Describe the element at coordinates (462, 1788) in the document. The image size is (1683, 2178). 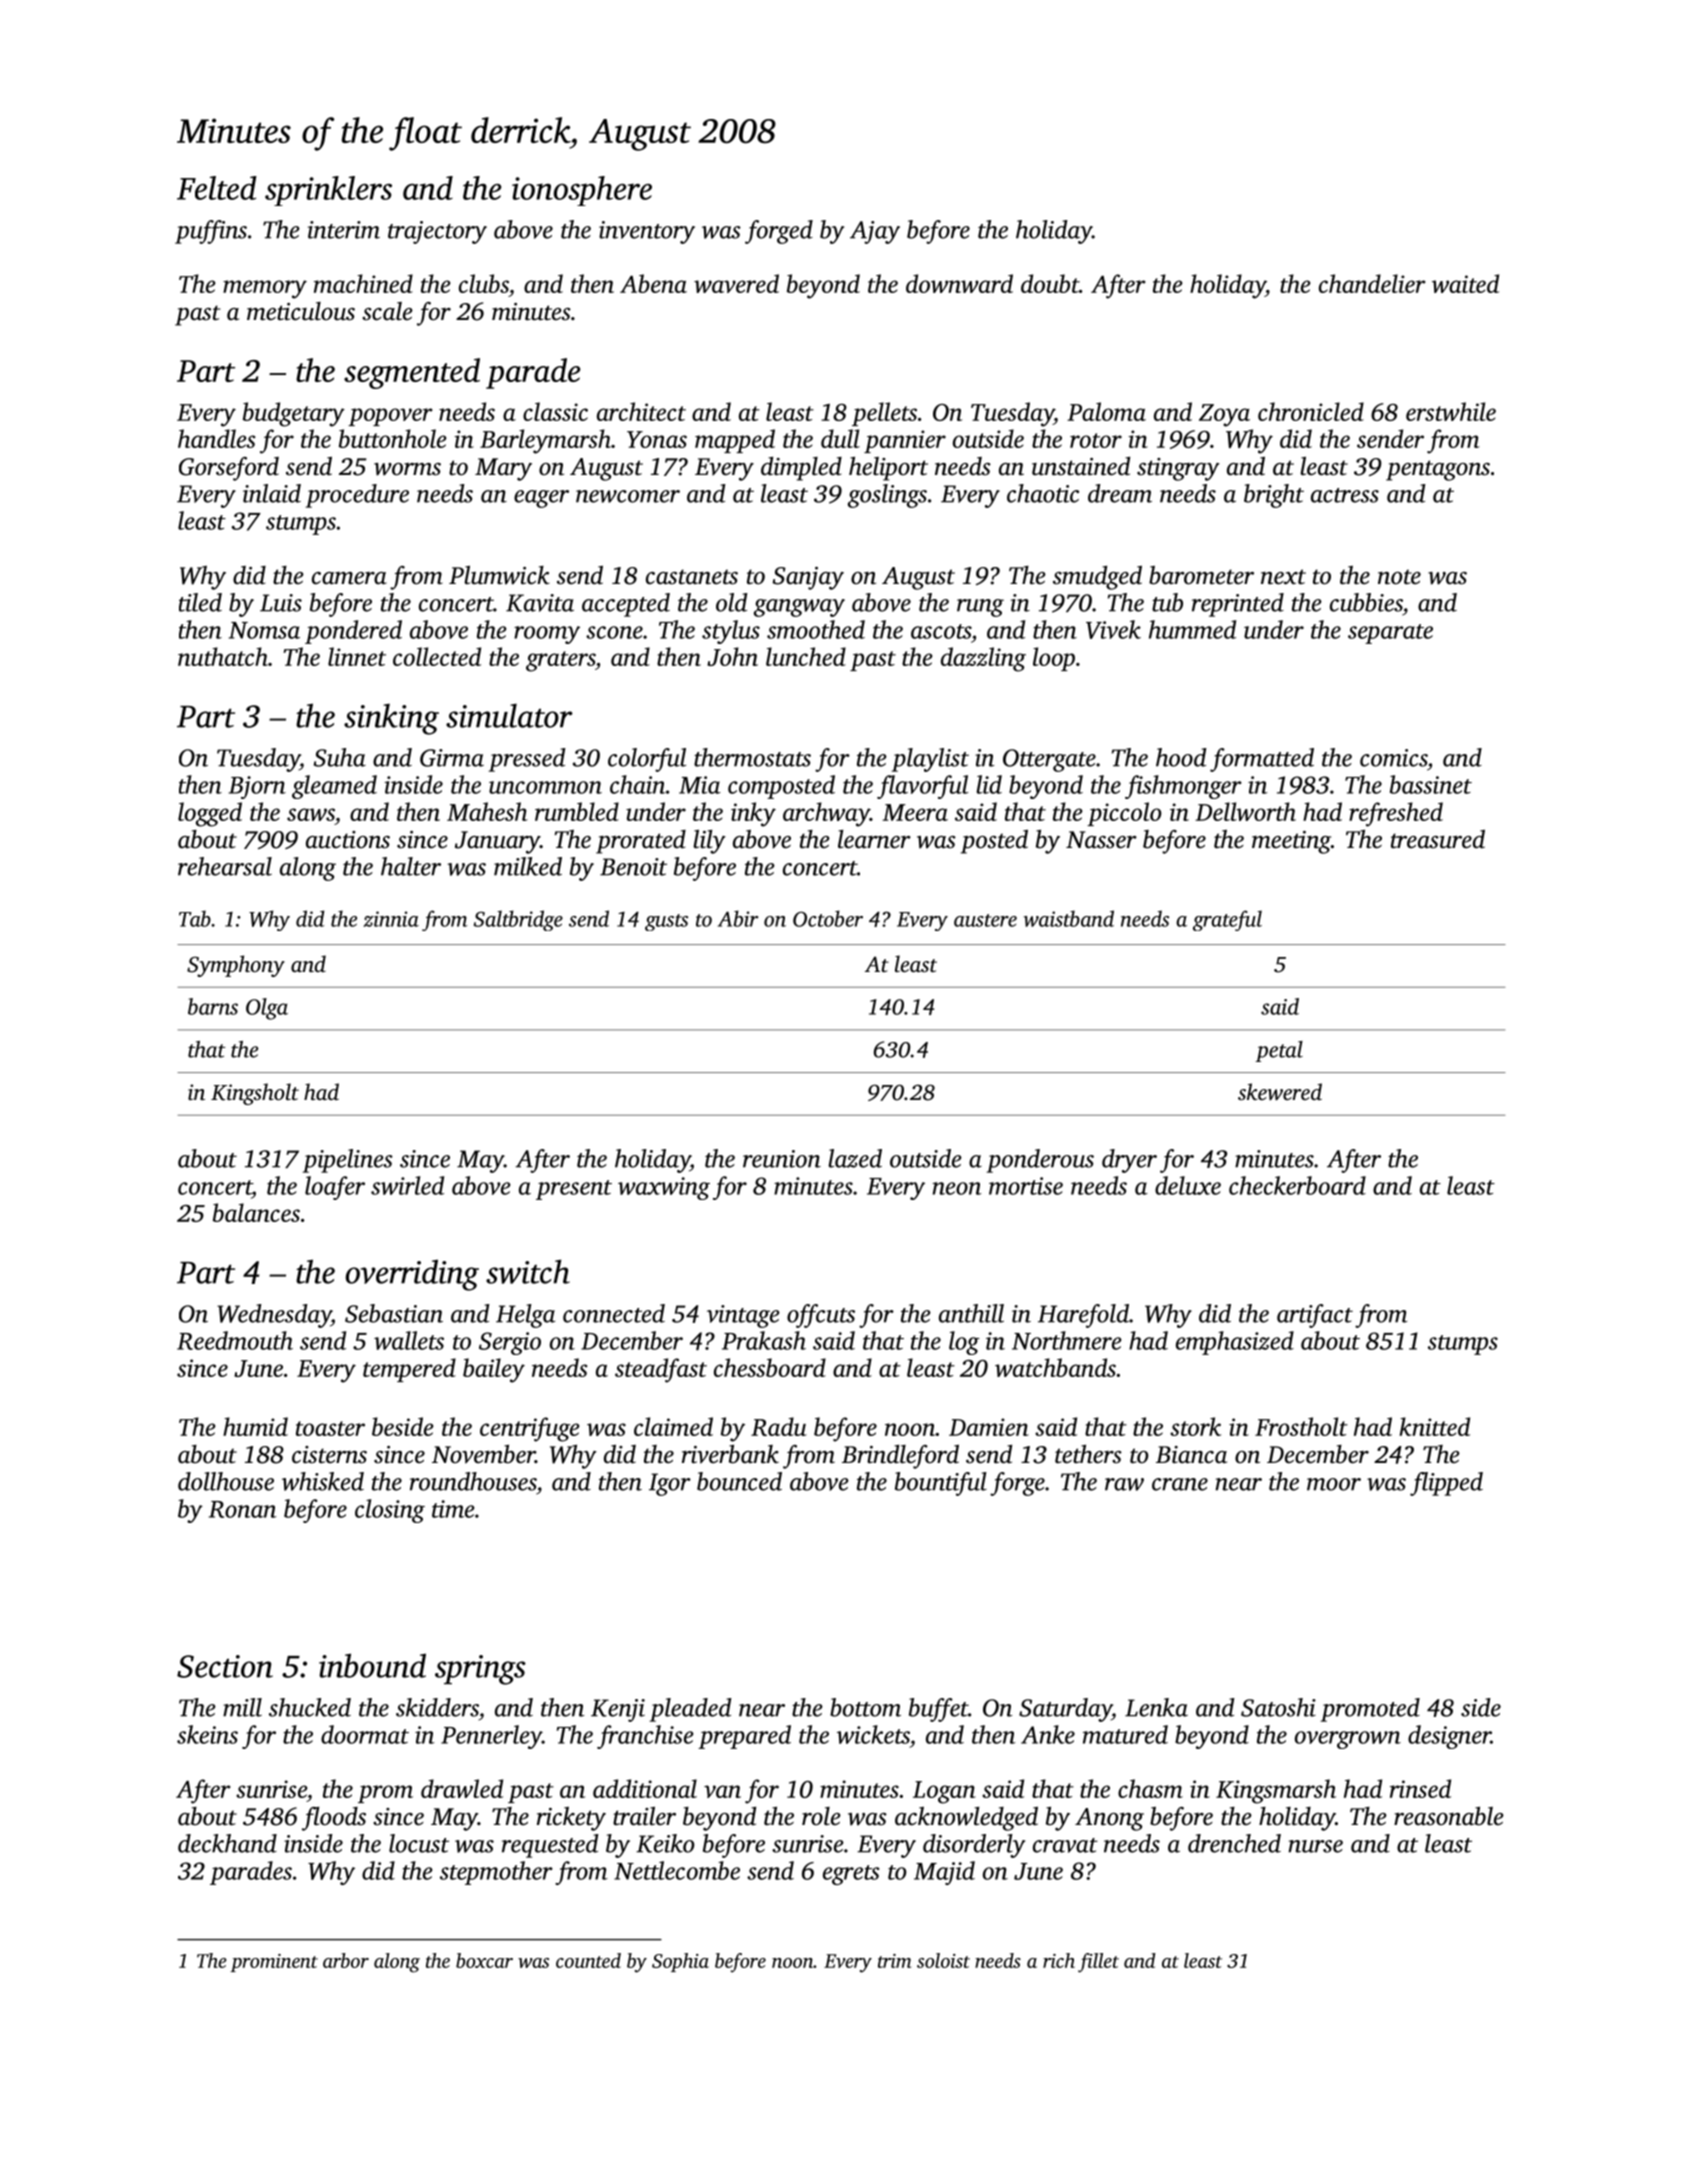
I see `drawled` at that location.
